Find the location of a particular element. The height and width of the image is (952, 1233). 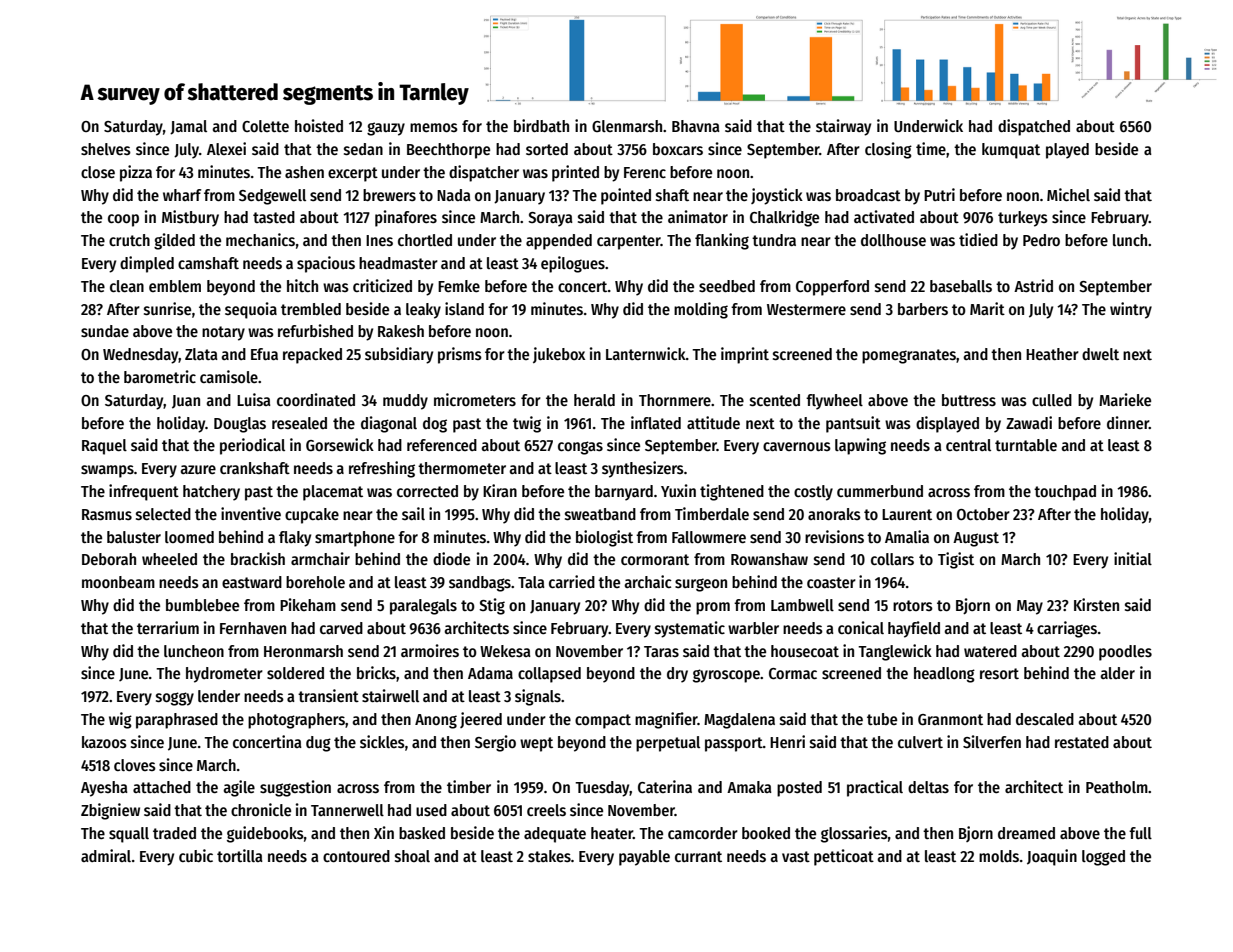

carriages is located at coordinates (1067, 629).
